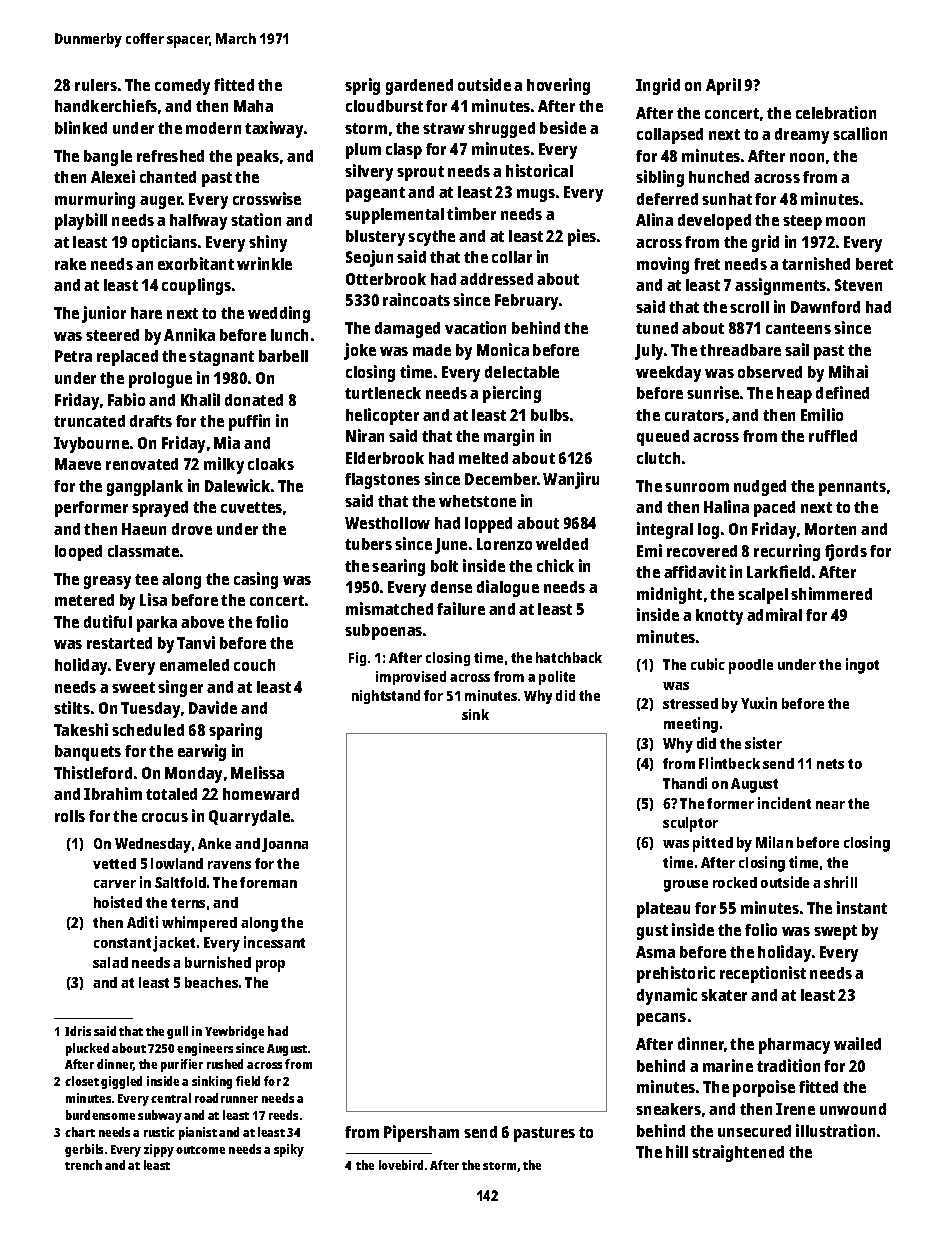 The image size is (952, 1233). What do you see at coordinates (858, 285) in the document?
I see `Steven` at bounding box center [858, 285].
